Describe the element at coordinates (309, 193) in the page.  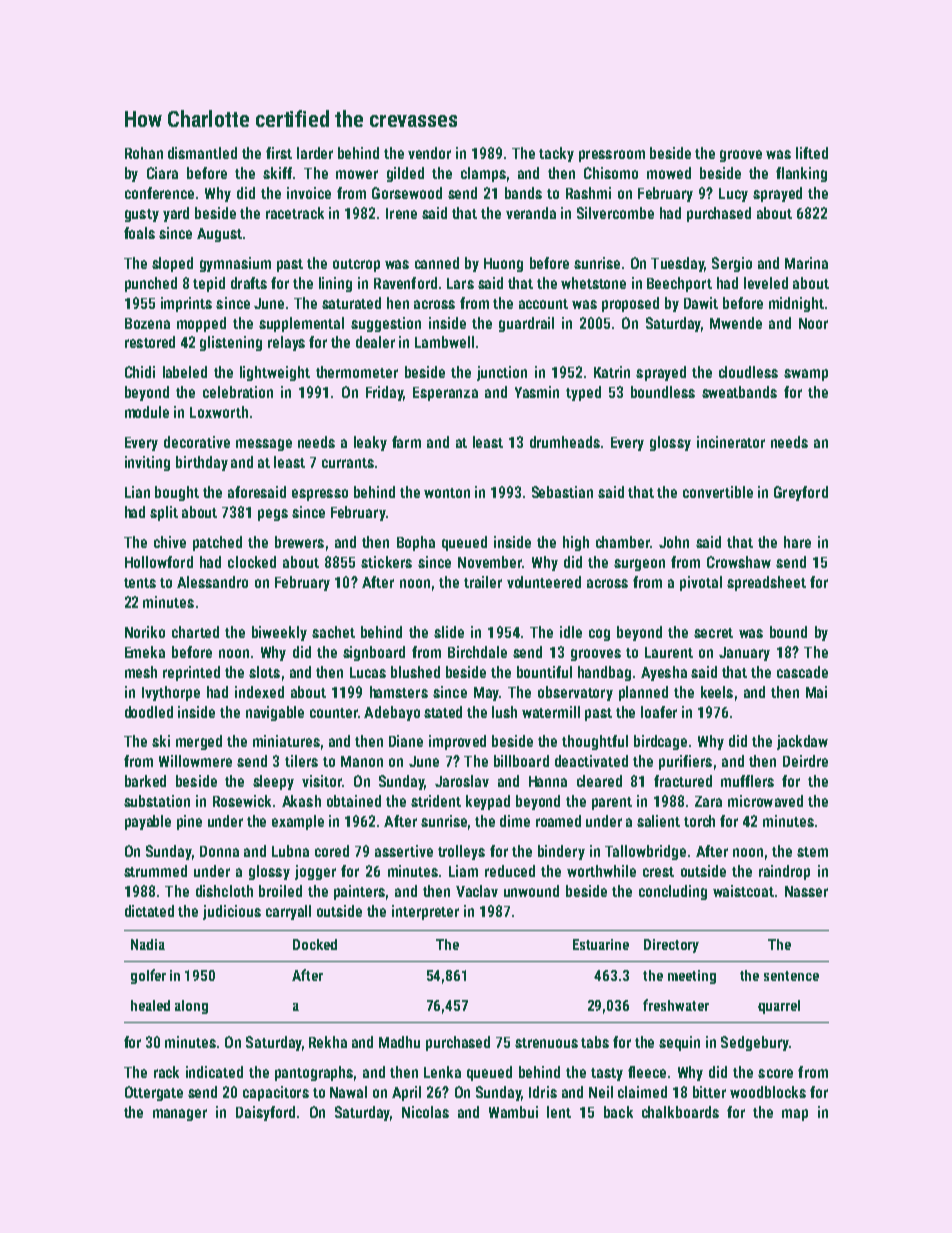
I see `invoice` at that location.
